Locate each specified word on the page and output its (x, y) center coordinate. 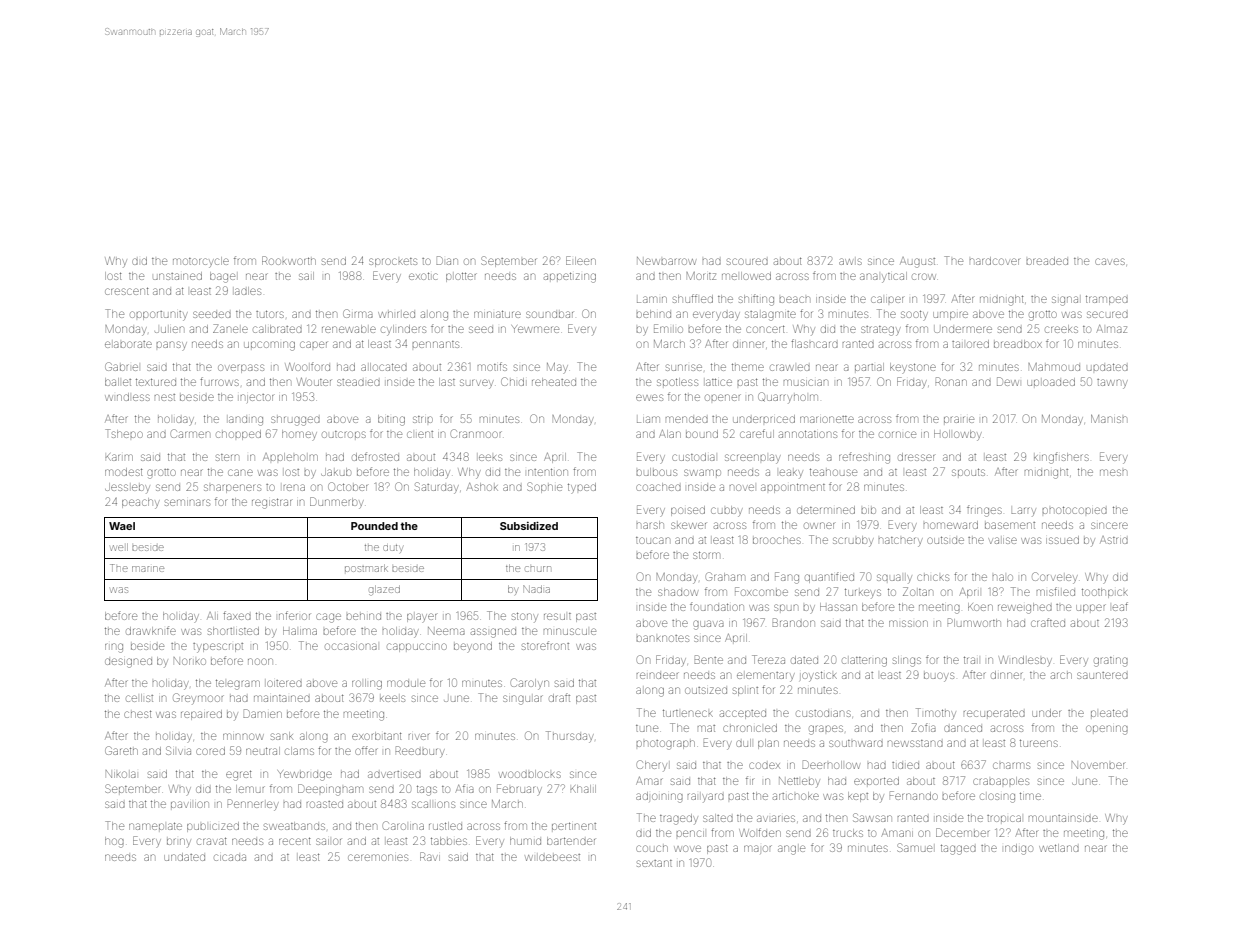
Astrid (1114, 540)
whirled (396, 314)
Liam (648, 419)
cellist (139, 698)
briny (179, 842)
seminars (187, 502)
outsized (706, 690)
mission (908, 623)
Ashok (482, 487)
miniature (497, 314)
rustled (445, 826)
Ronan (951, 381)
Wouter (314, 382)
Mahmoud (1054, 367)
